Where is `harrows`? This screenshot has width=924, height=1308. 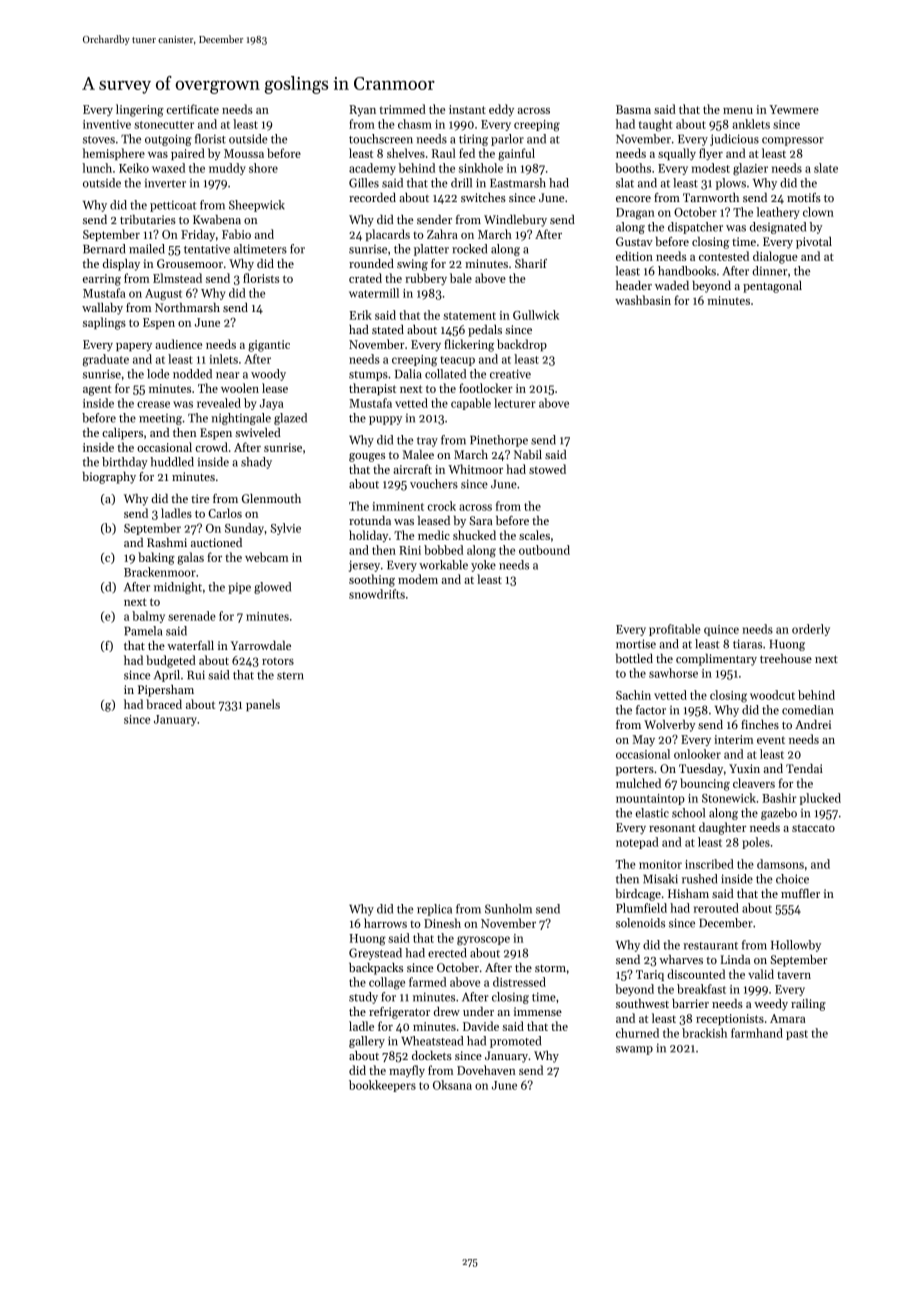
harrows is located at coordinates (385, 923).
